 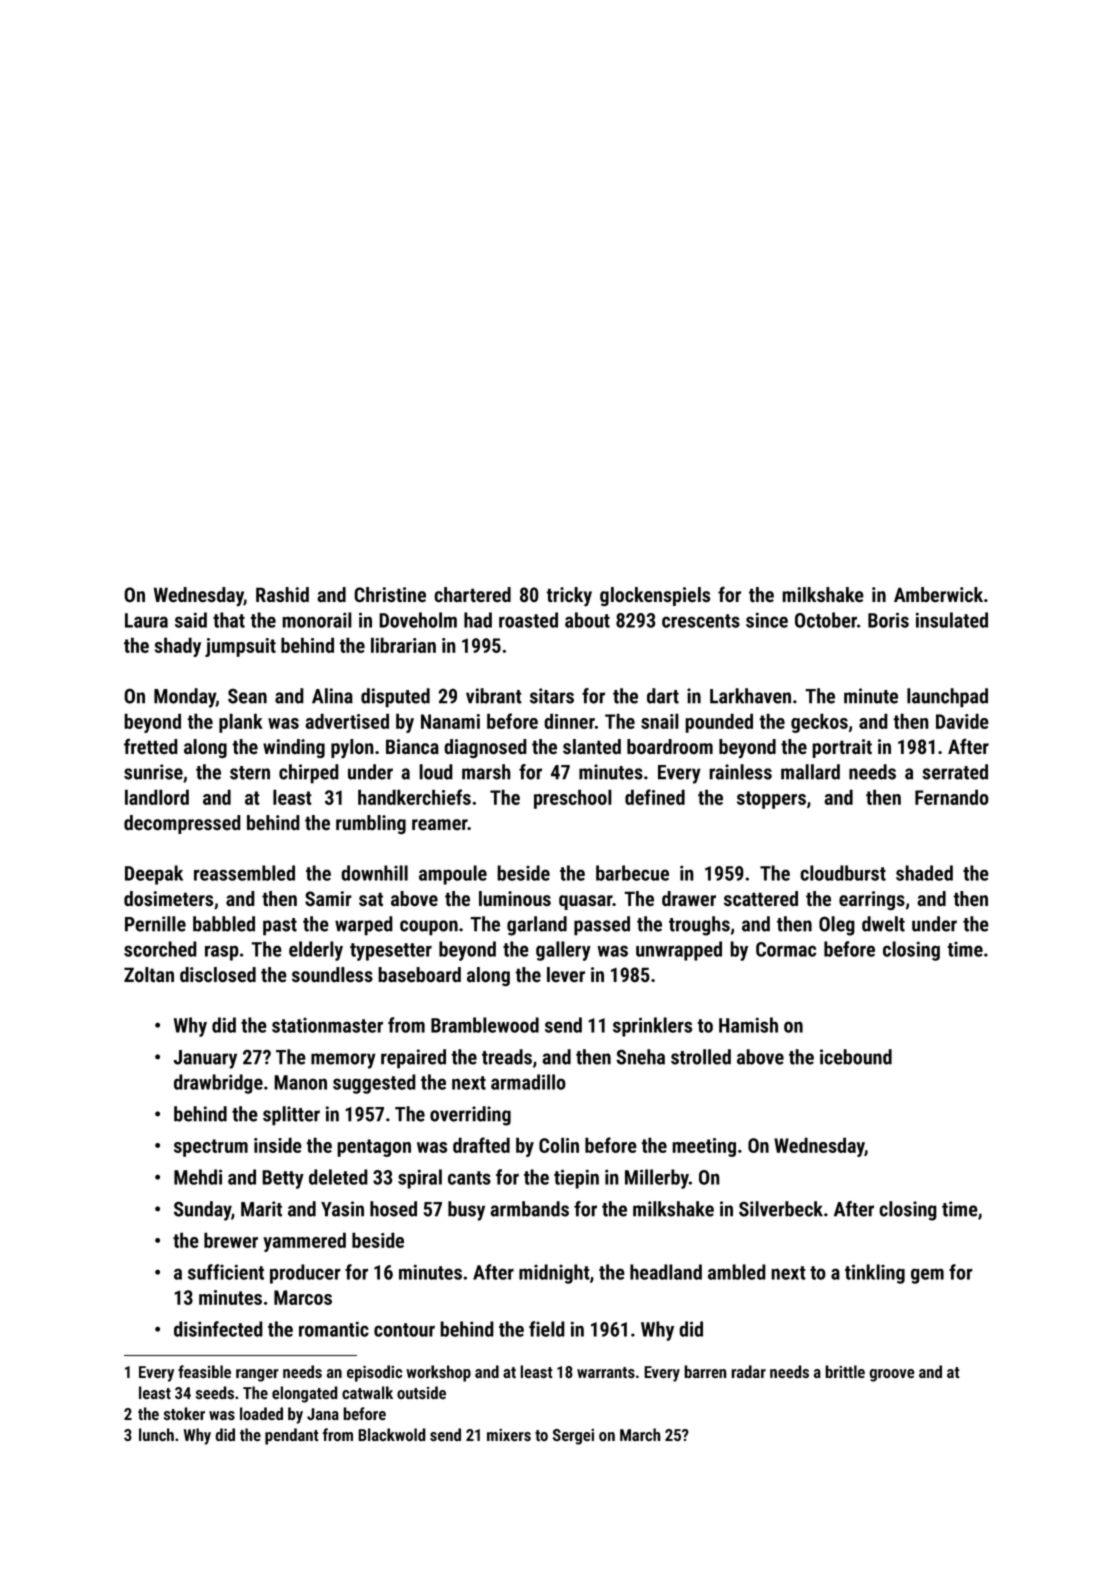 I want to click on feasible, so click(x=204, y=1371).
